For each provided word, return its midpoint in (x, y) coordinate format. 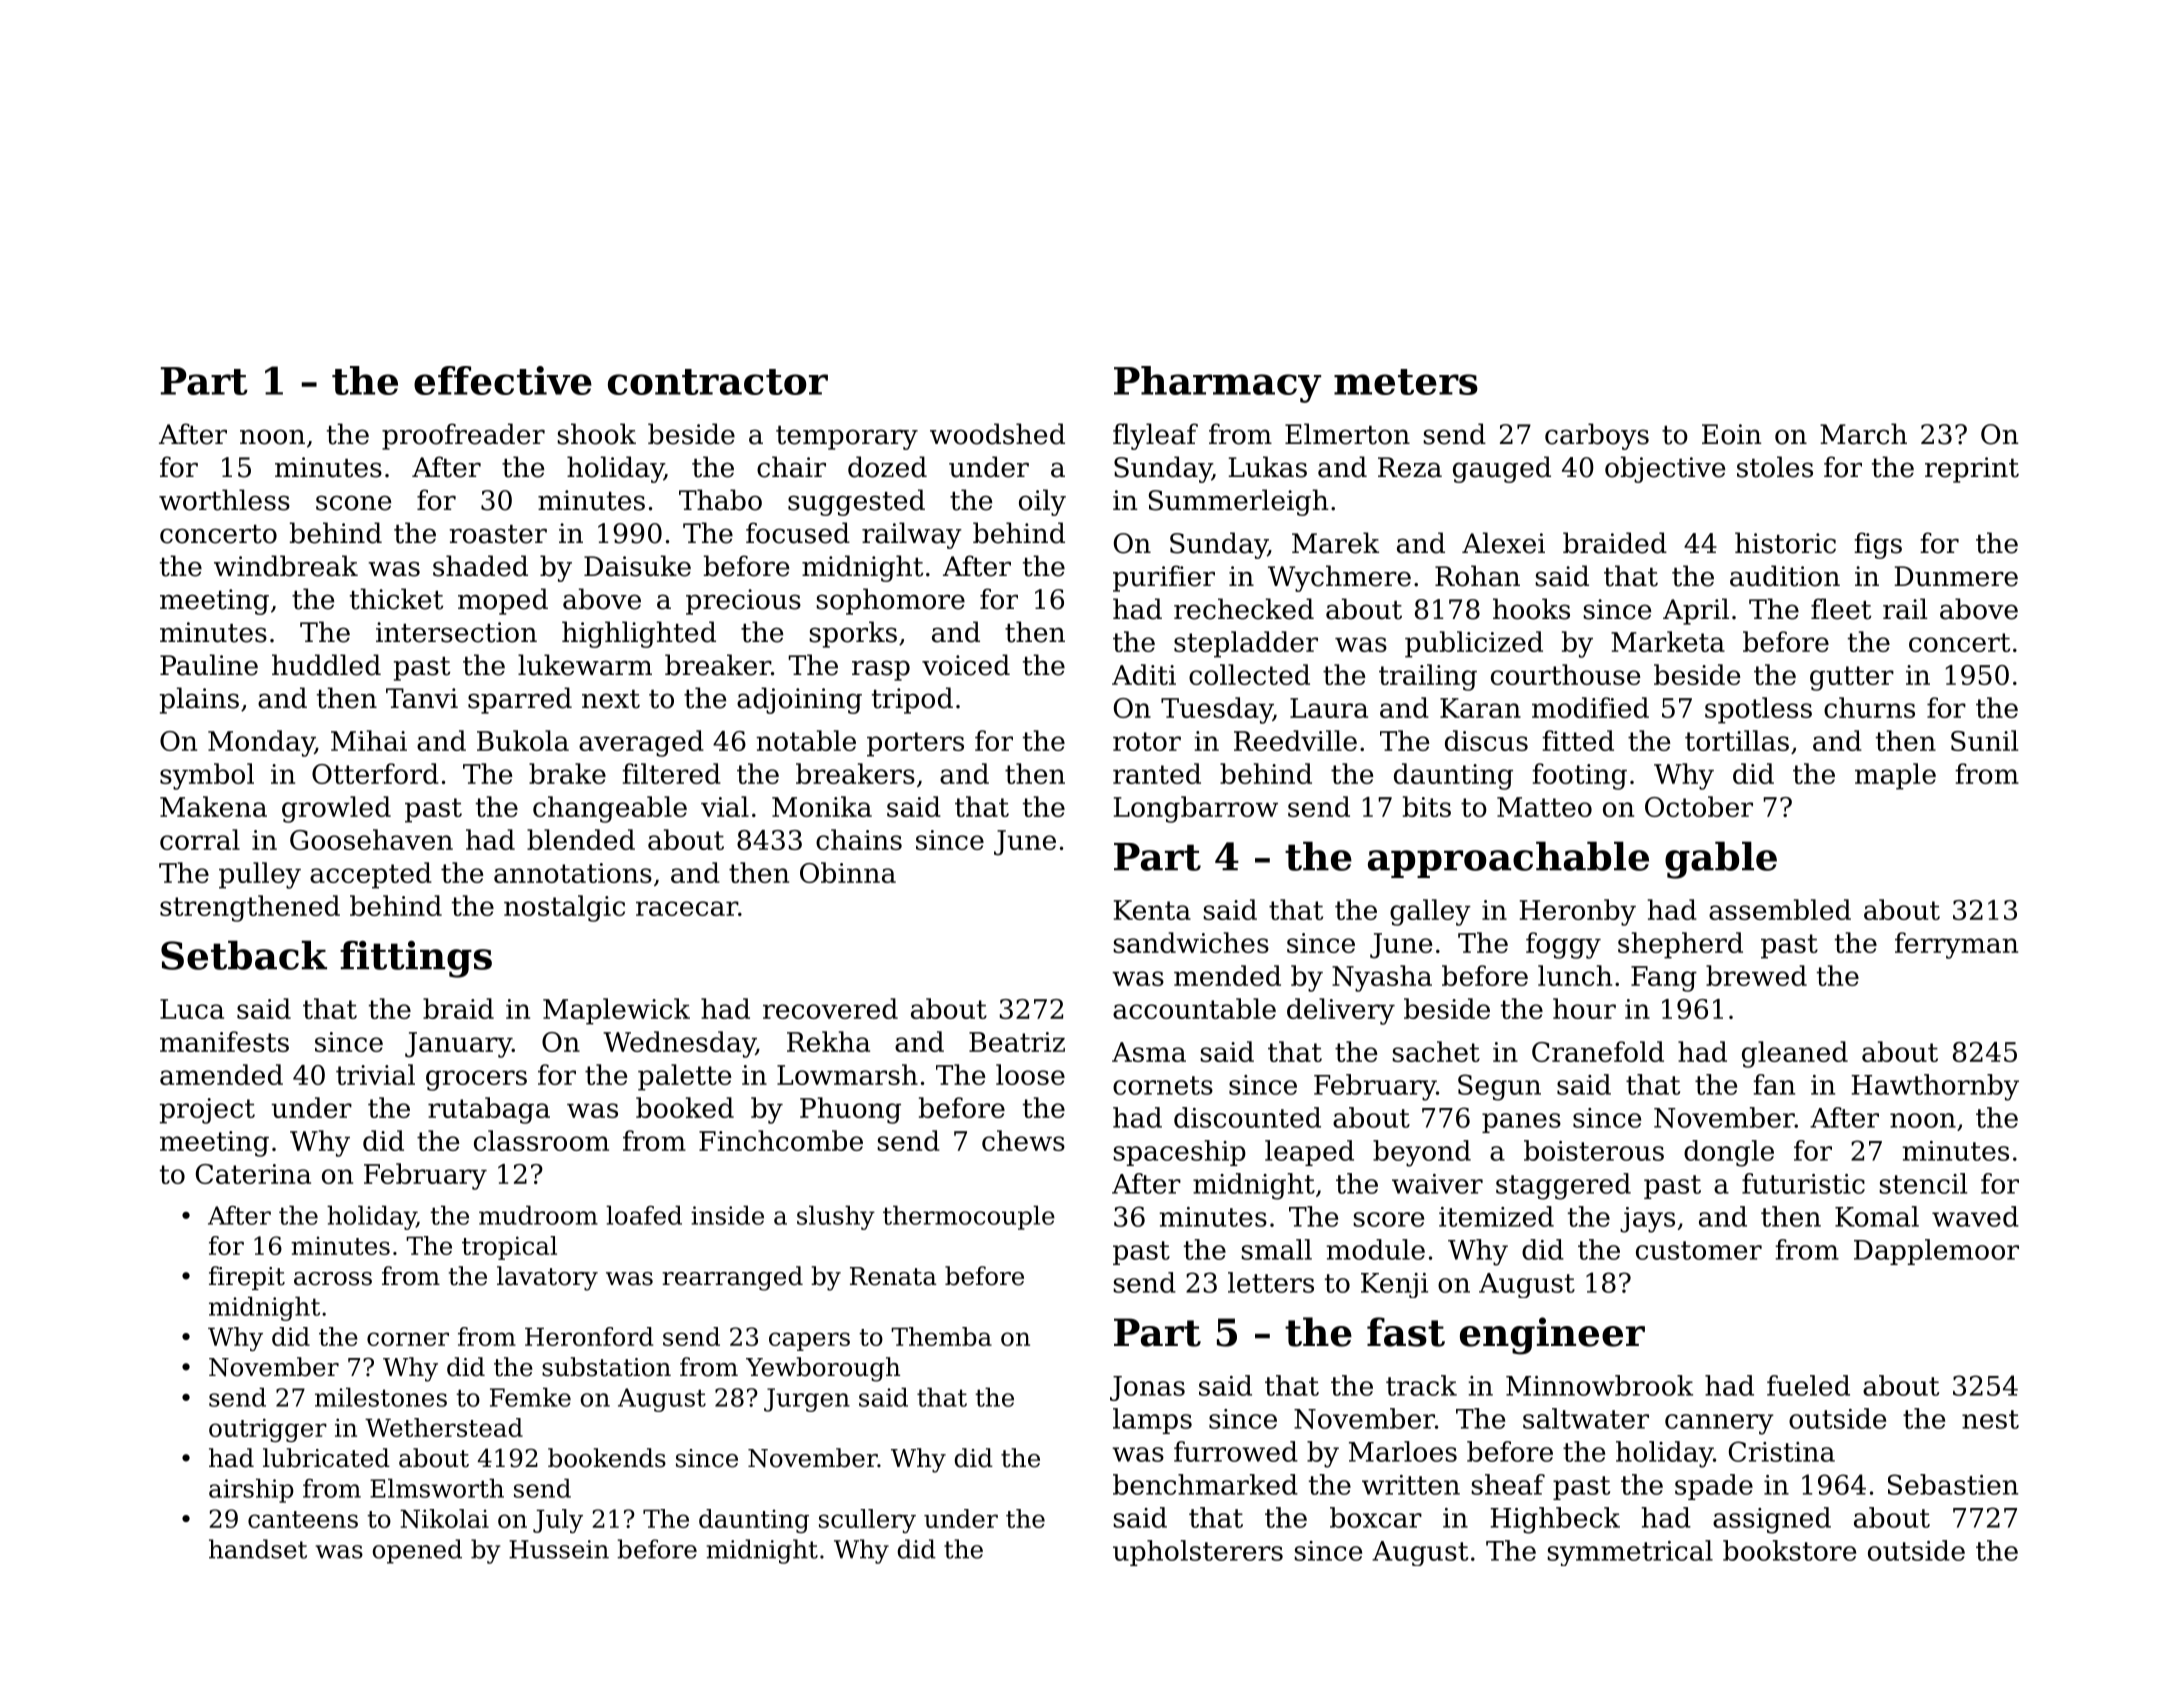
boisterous (1594, 1150)
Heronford (589, 1336)
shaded (480, 566)
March (1863, 434)
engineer (1552, 1336)
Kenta (1152, 910)
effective (503, 380)
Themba (941, 1336)
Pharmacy (1217, 384)
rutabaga (489, 1110)
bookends (607, 1458)
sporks (853, 634)
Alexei (1503, 543)
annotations (573, 873)
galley (1430, 912)
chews (1023, 1140)
